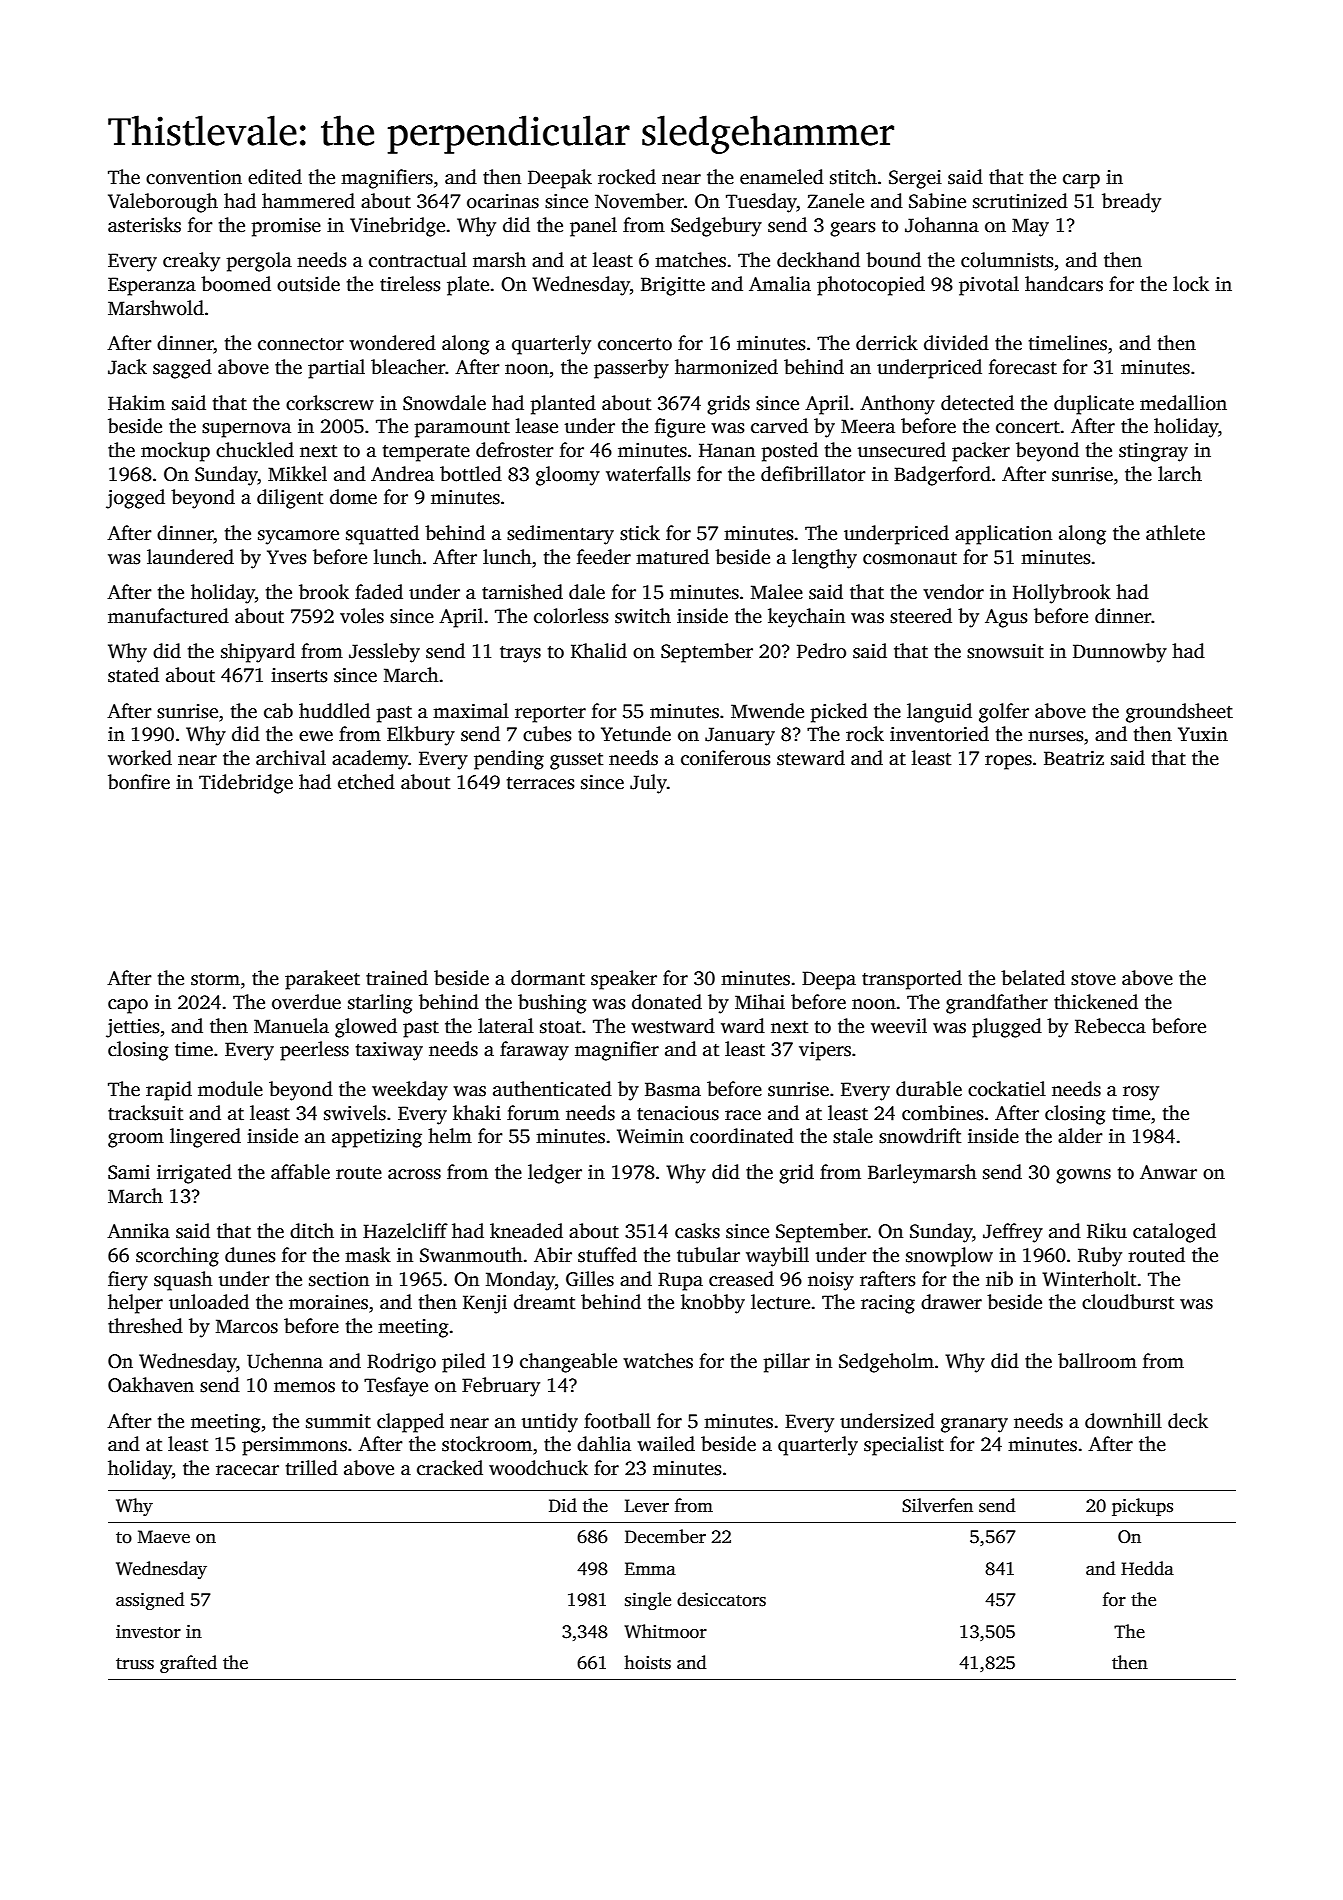  Describe the element at coordinates (1147, 1568) in the screenshot. I see `Hedda` at that location.
